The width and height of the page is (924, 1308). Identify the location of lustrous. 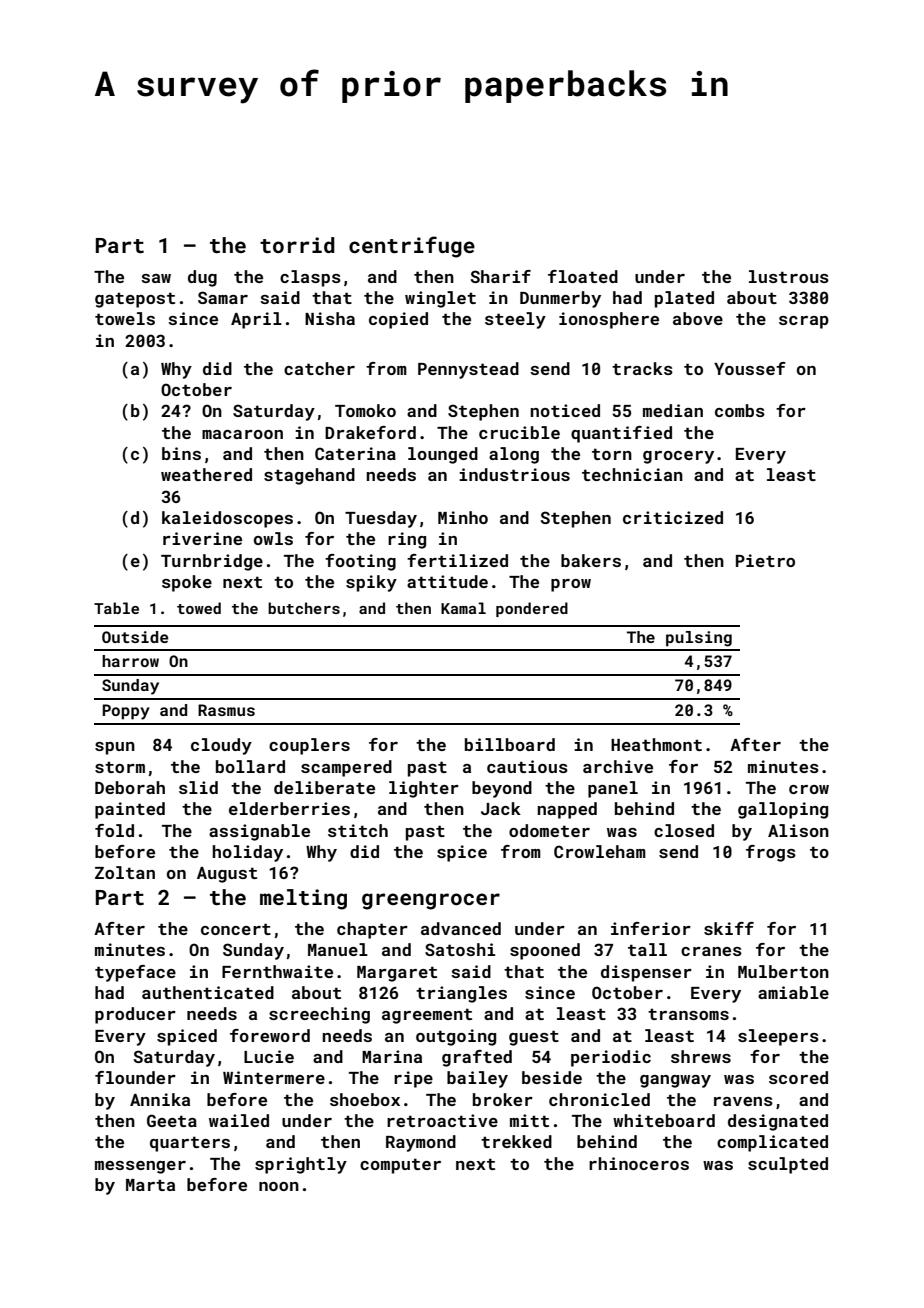
(789, 276).
